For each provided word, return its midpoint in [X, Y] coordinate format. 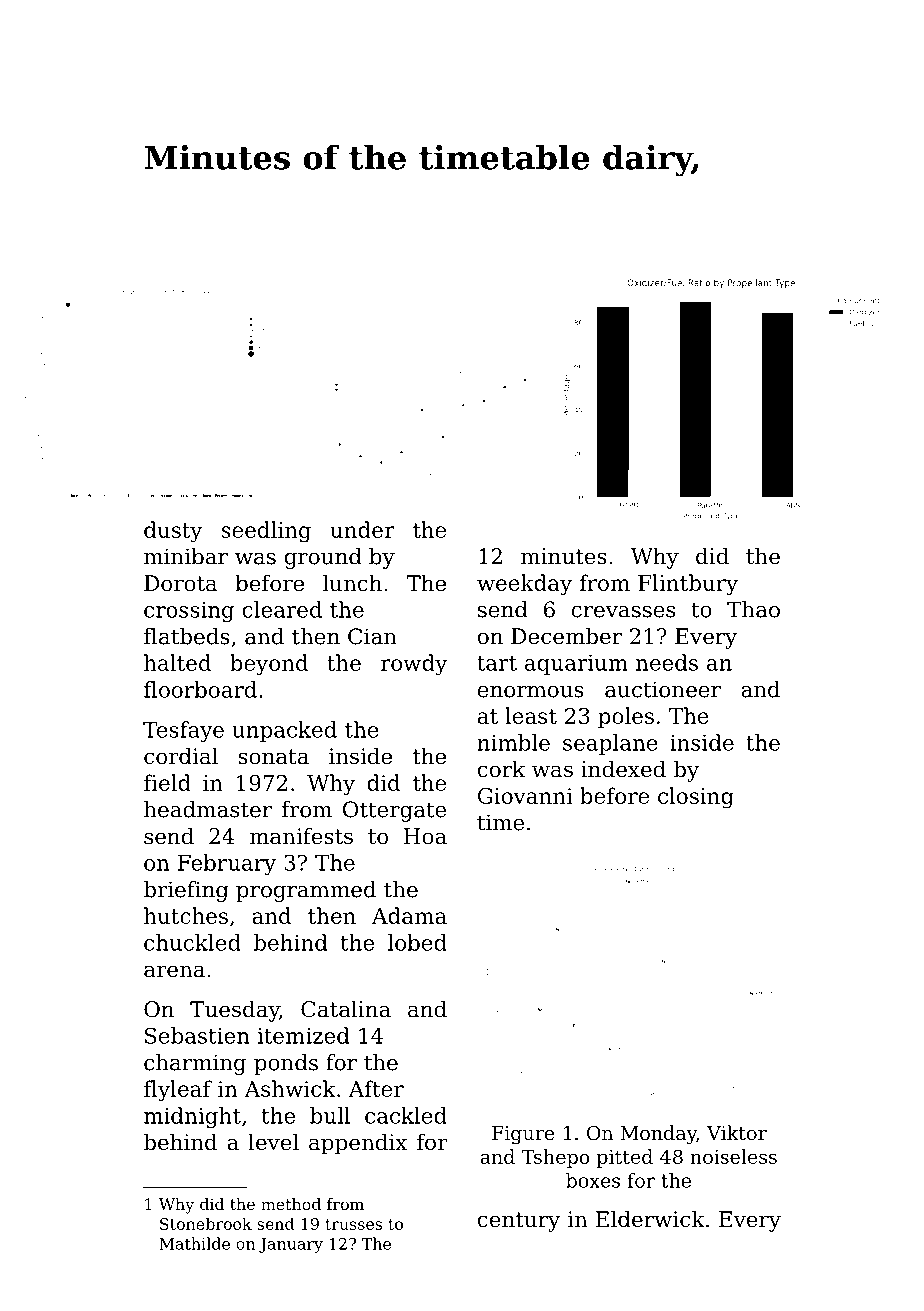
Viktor [737, 1132]
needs [667, 662]
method [291, 1204]
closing [696, 798]
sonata [273, 757]
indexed [623, 769]
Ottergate [394, 811]
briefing [186, 891]
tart [497, 663]
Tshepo [556, 1158]
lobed [417, 942]
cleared [282, 609]
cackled [406, 1115]
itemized [303, 1035]
